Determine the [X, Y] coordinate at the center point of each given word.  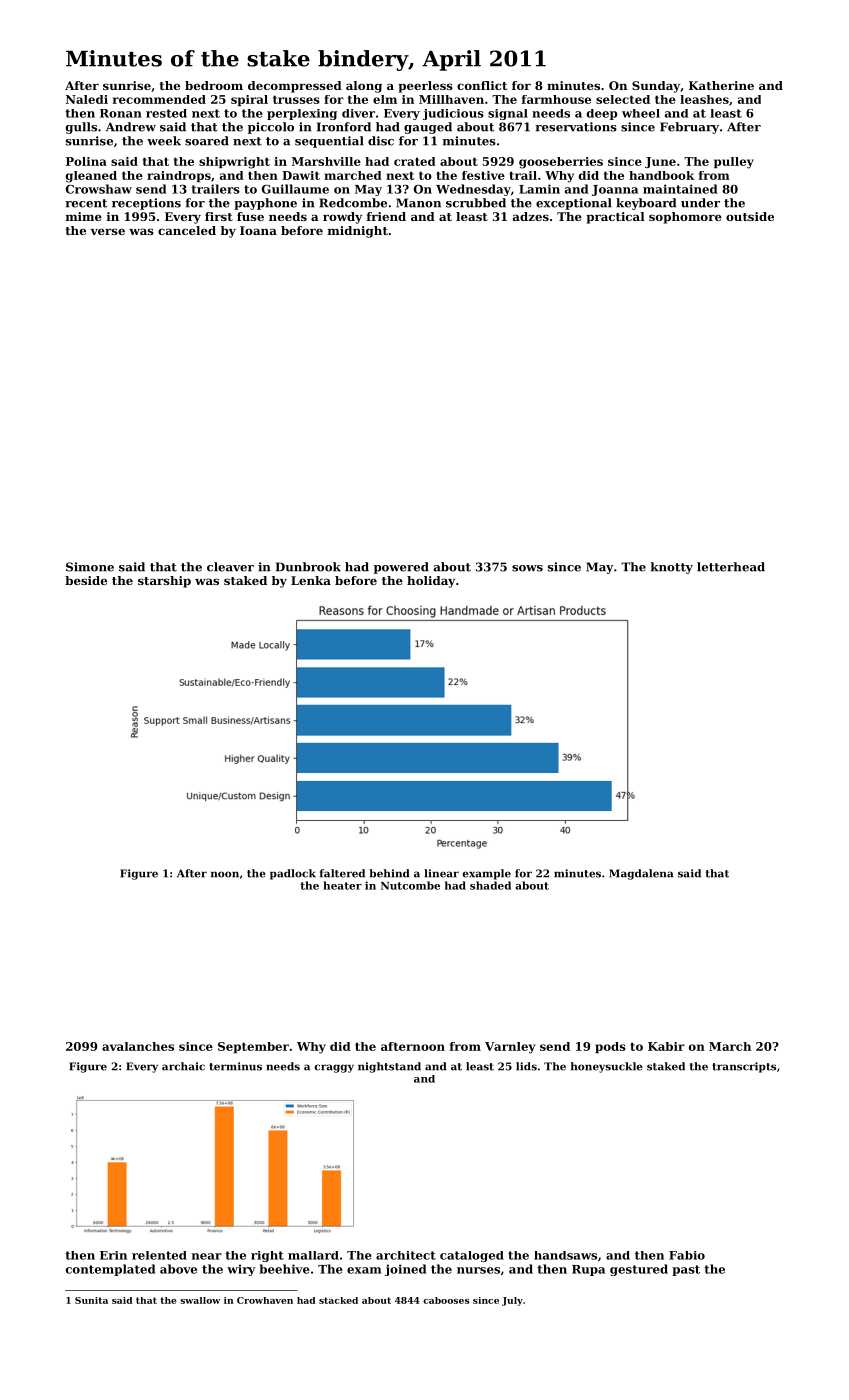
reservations [576, 127]
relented [159, 1255]
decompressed [295, 87]
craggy [334, 1068]
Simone [90, 567]
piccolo [271, 128]
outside [750, 216]
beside [86, 580]
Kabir [666, 1046]
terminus [235, 1066]
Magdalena [641, 874]
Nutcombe [410, 885]
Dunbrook [308, 567]
